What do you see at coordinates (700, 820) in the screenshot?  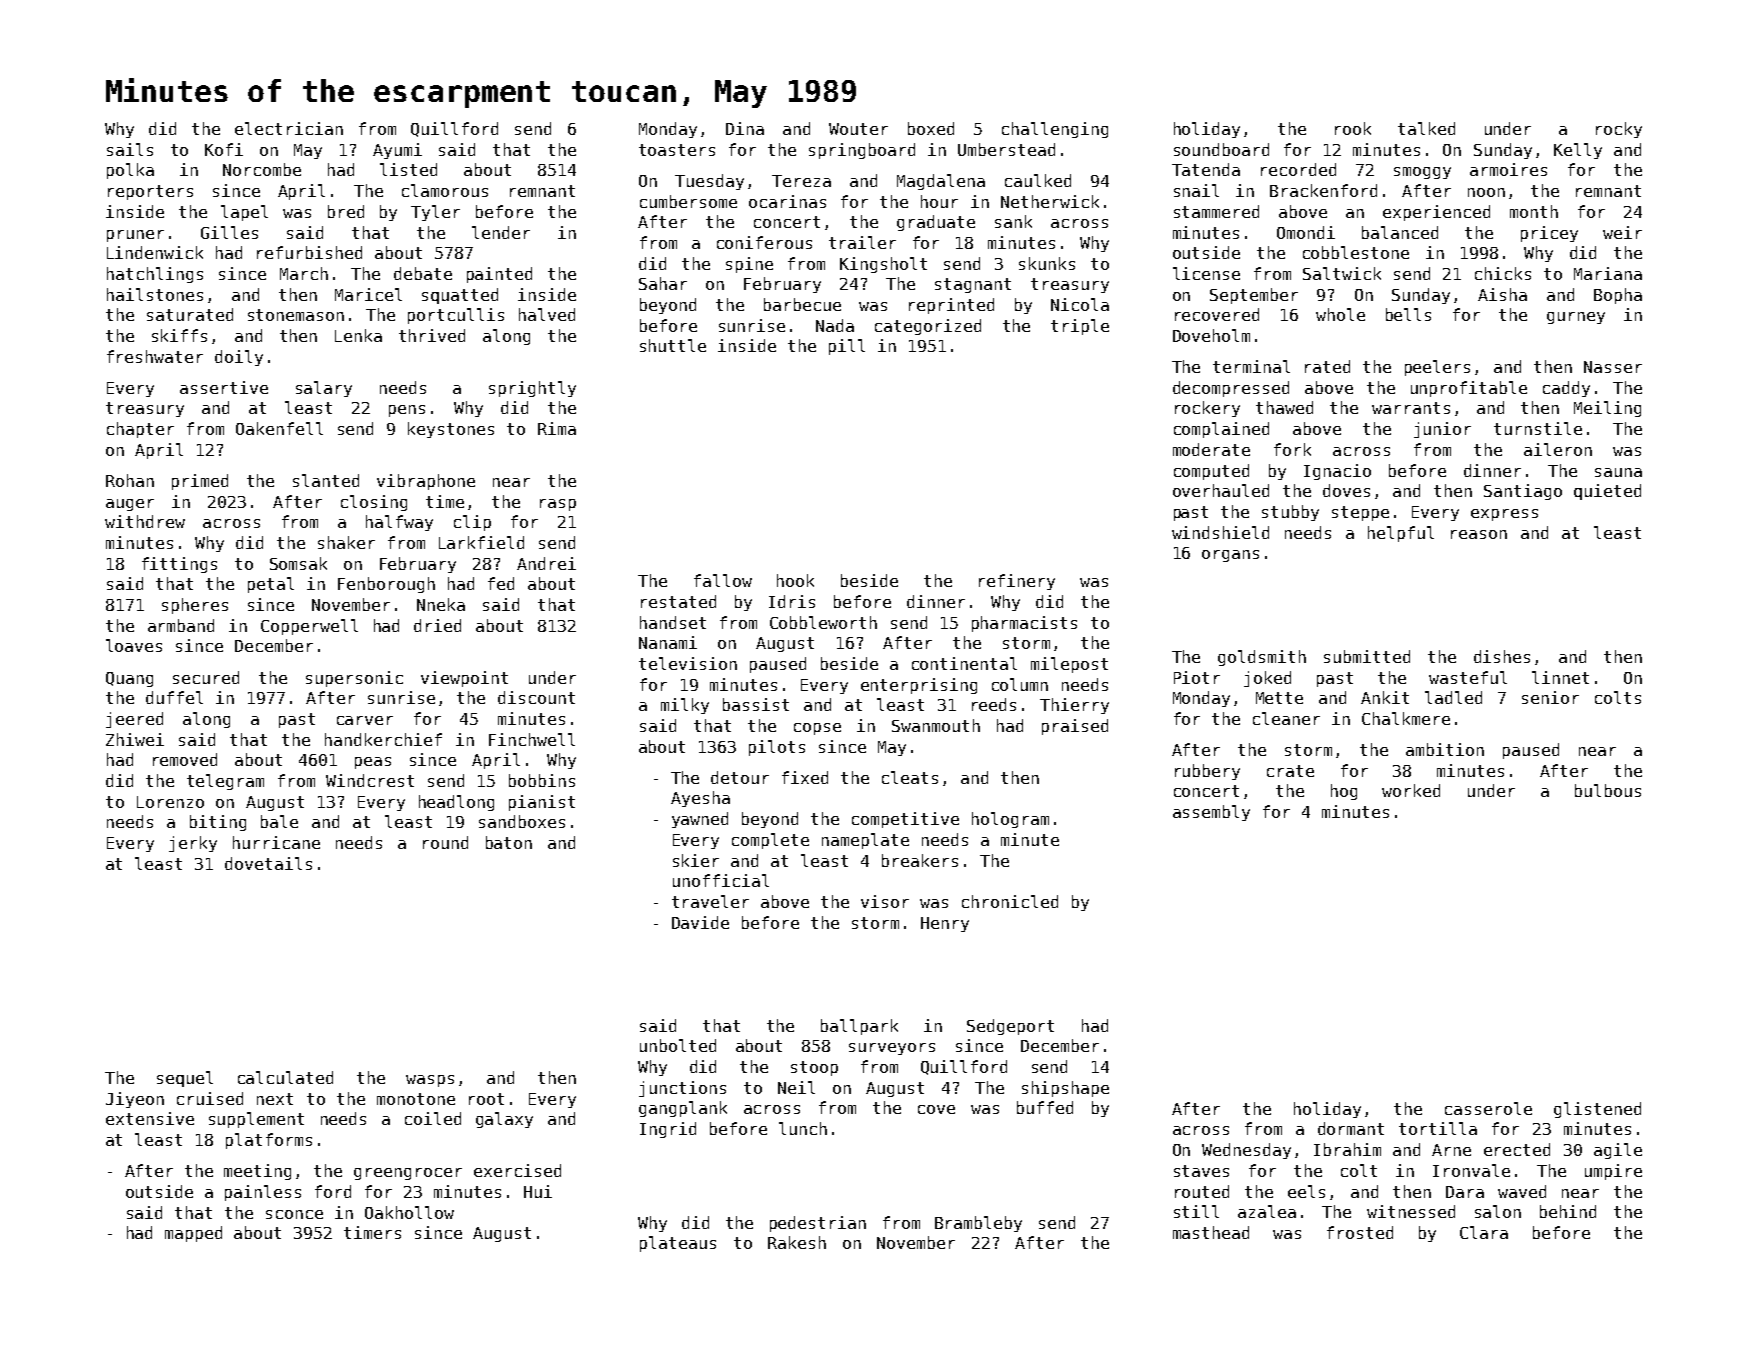 I see `yawned` at bounding box center [700, 820].
